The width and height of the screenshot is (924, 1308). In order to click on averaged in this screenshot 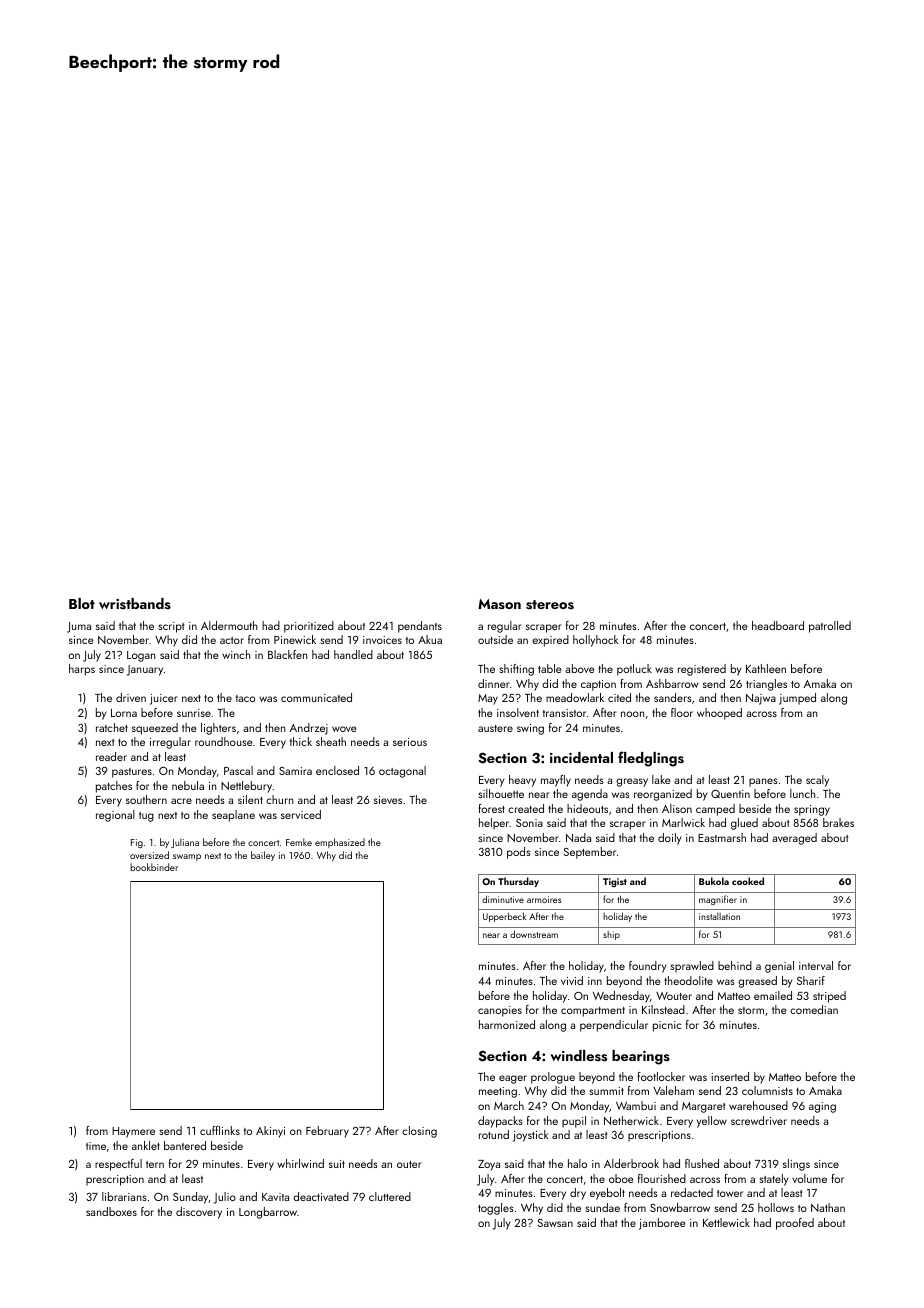, I will do `click(794, 839)`.
